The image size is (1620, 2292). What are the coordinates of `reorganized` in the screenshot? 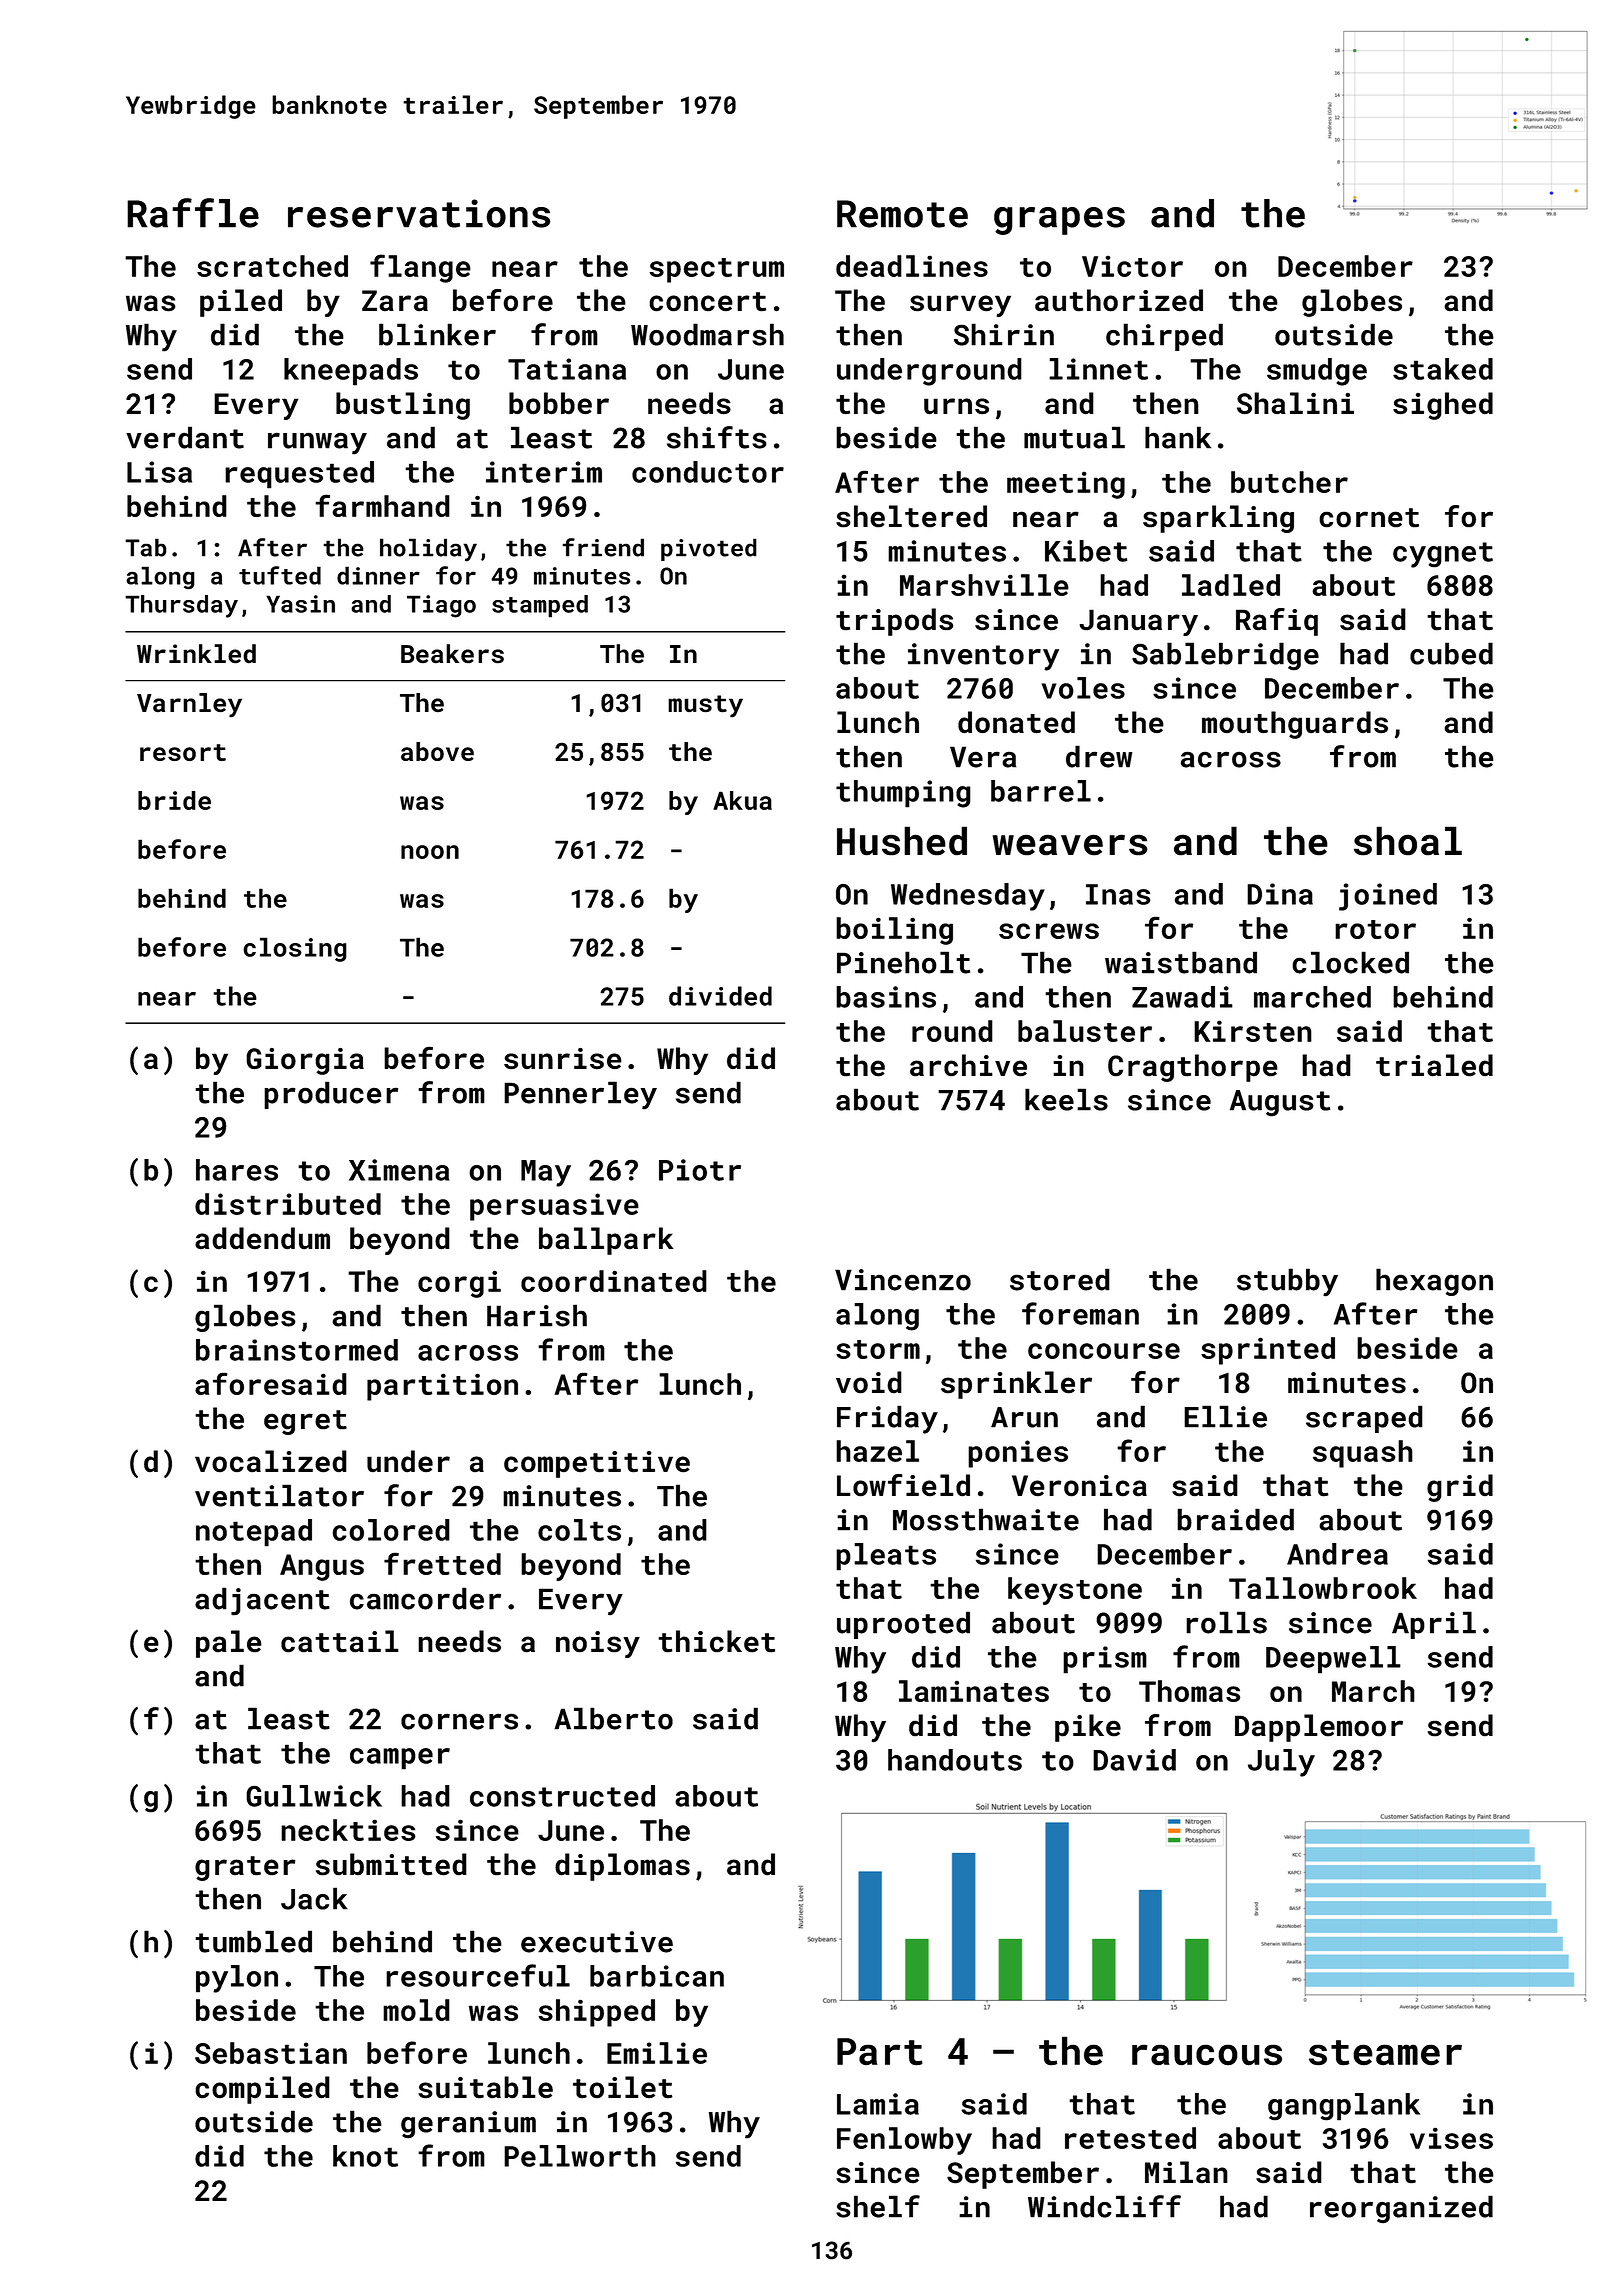 It's located at (1401, 2209).
